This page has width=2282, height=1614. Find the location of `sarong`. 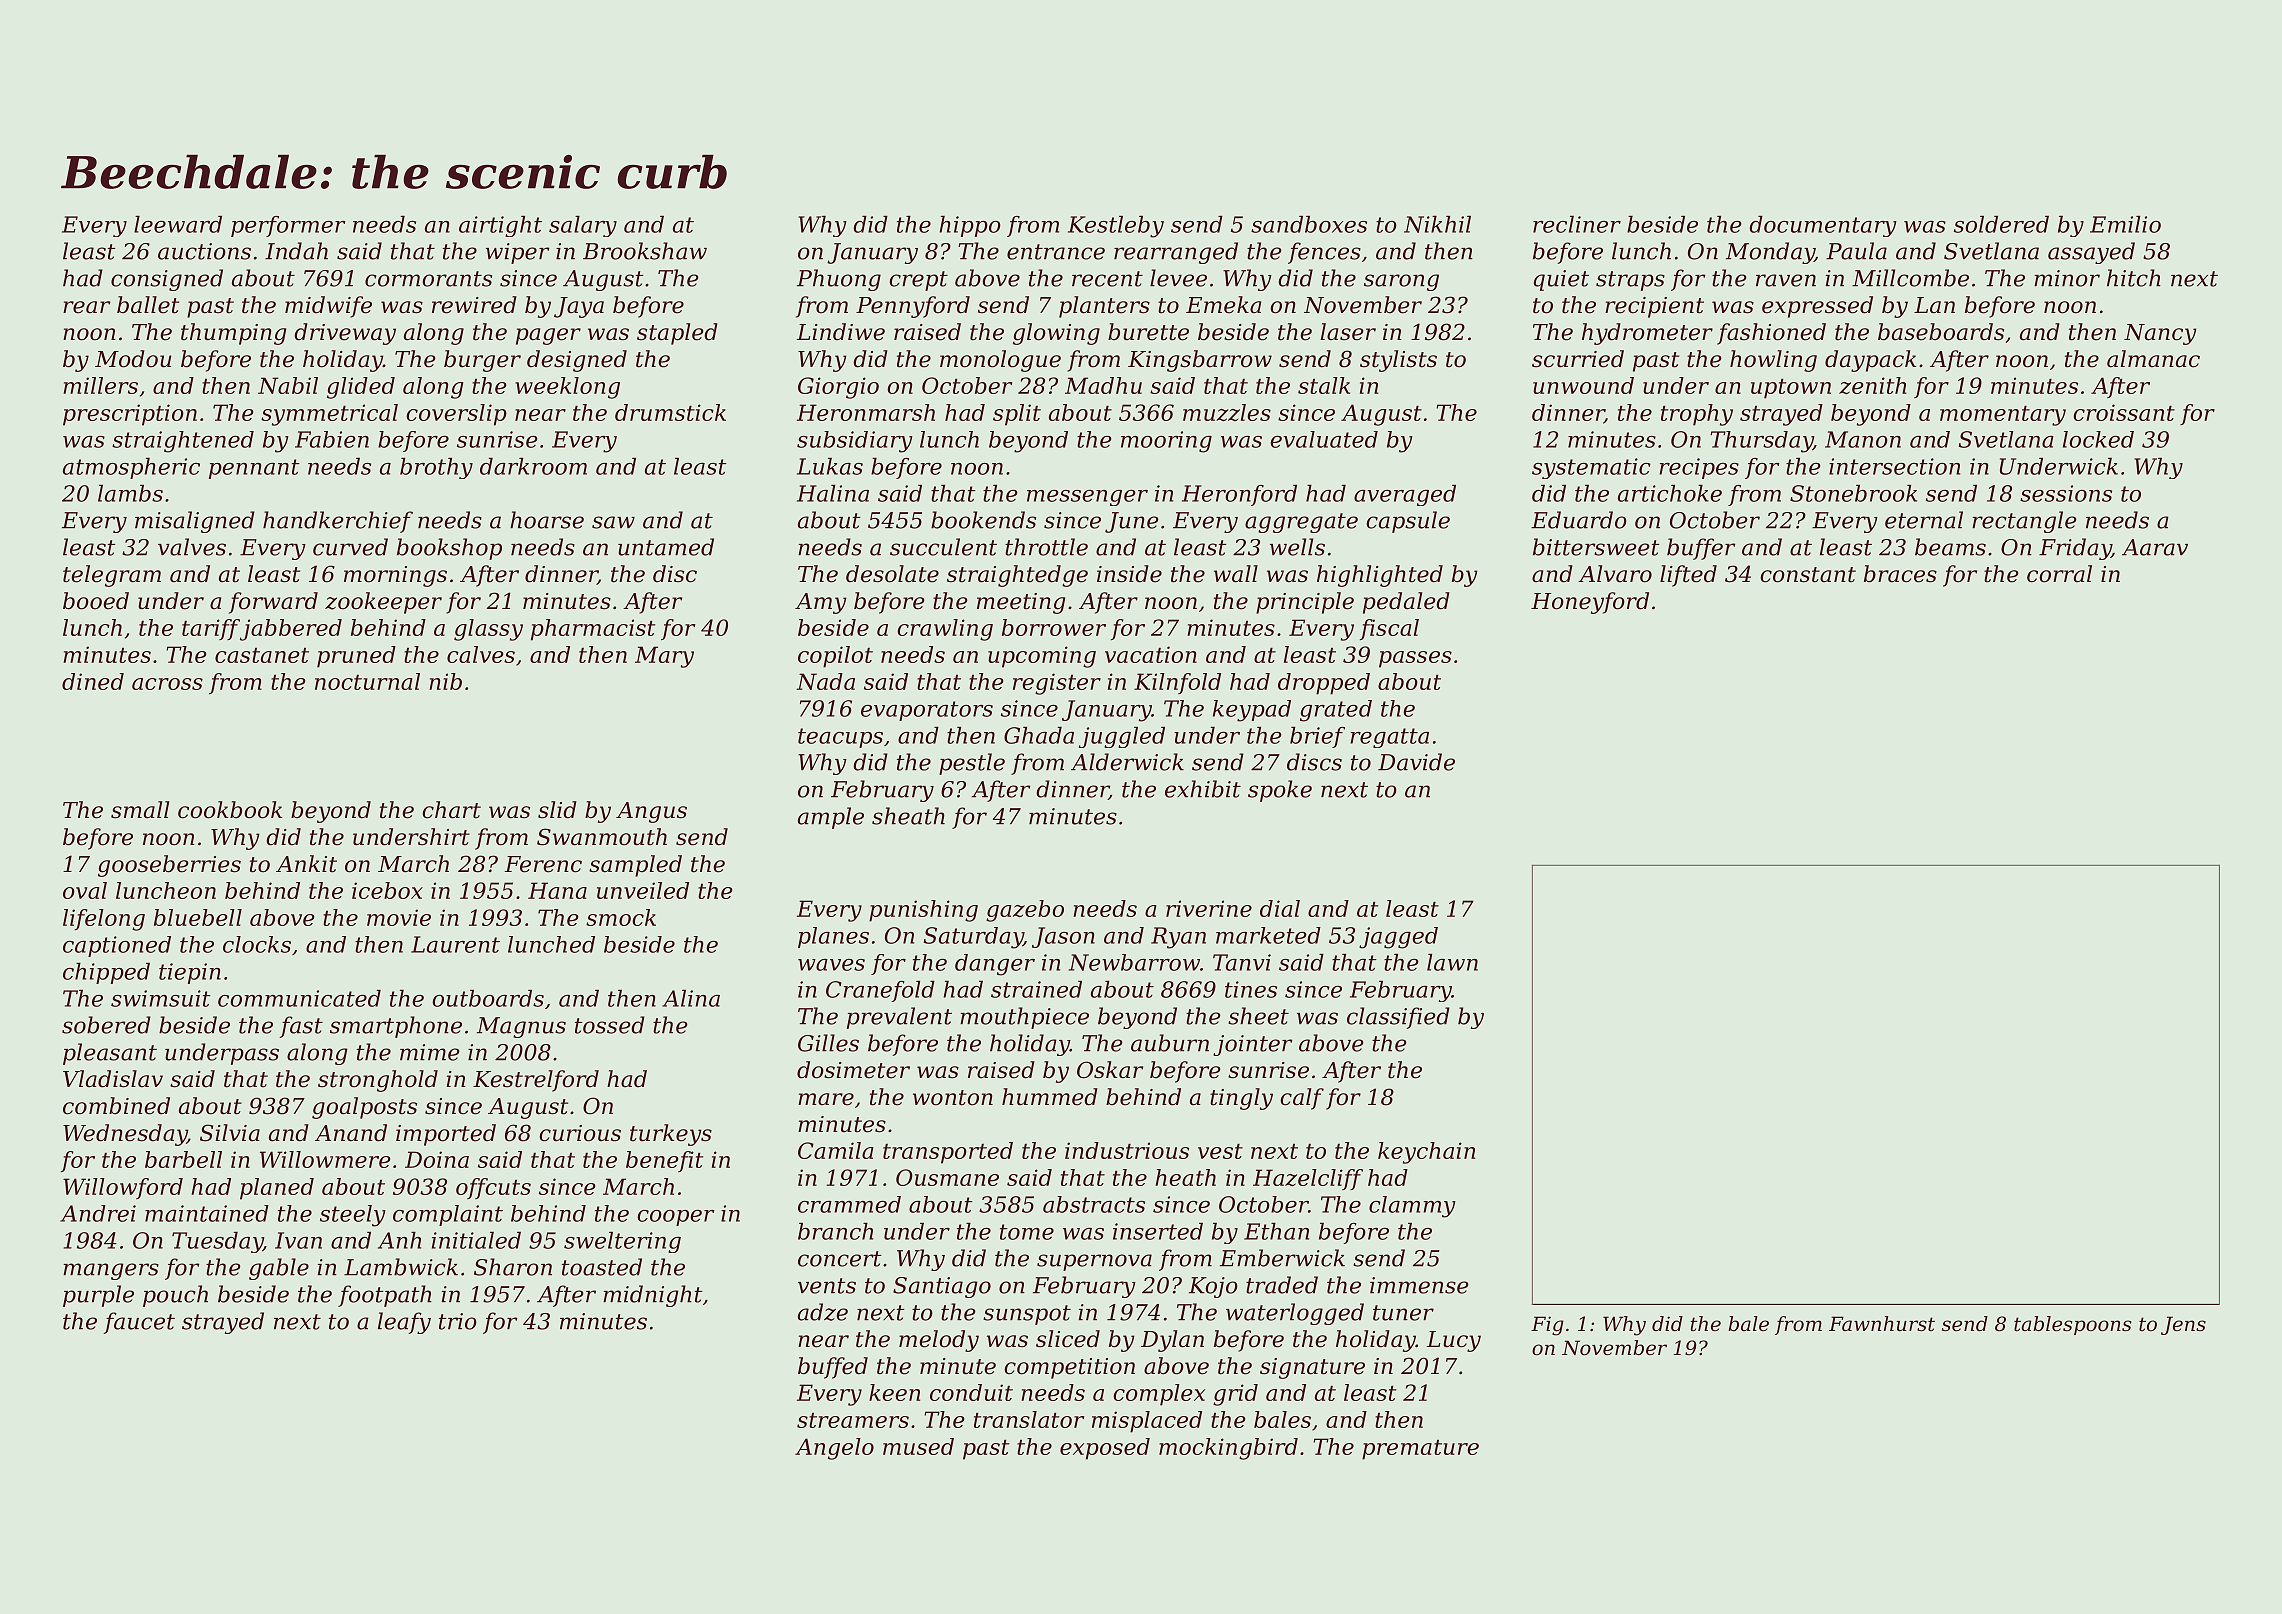

sarong is located at coordinates (1401, 282).
